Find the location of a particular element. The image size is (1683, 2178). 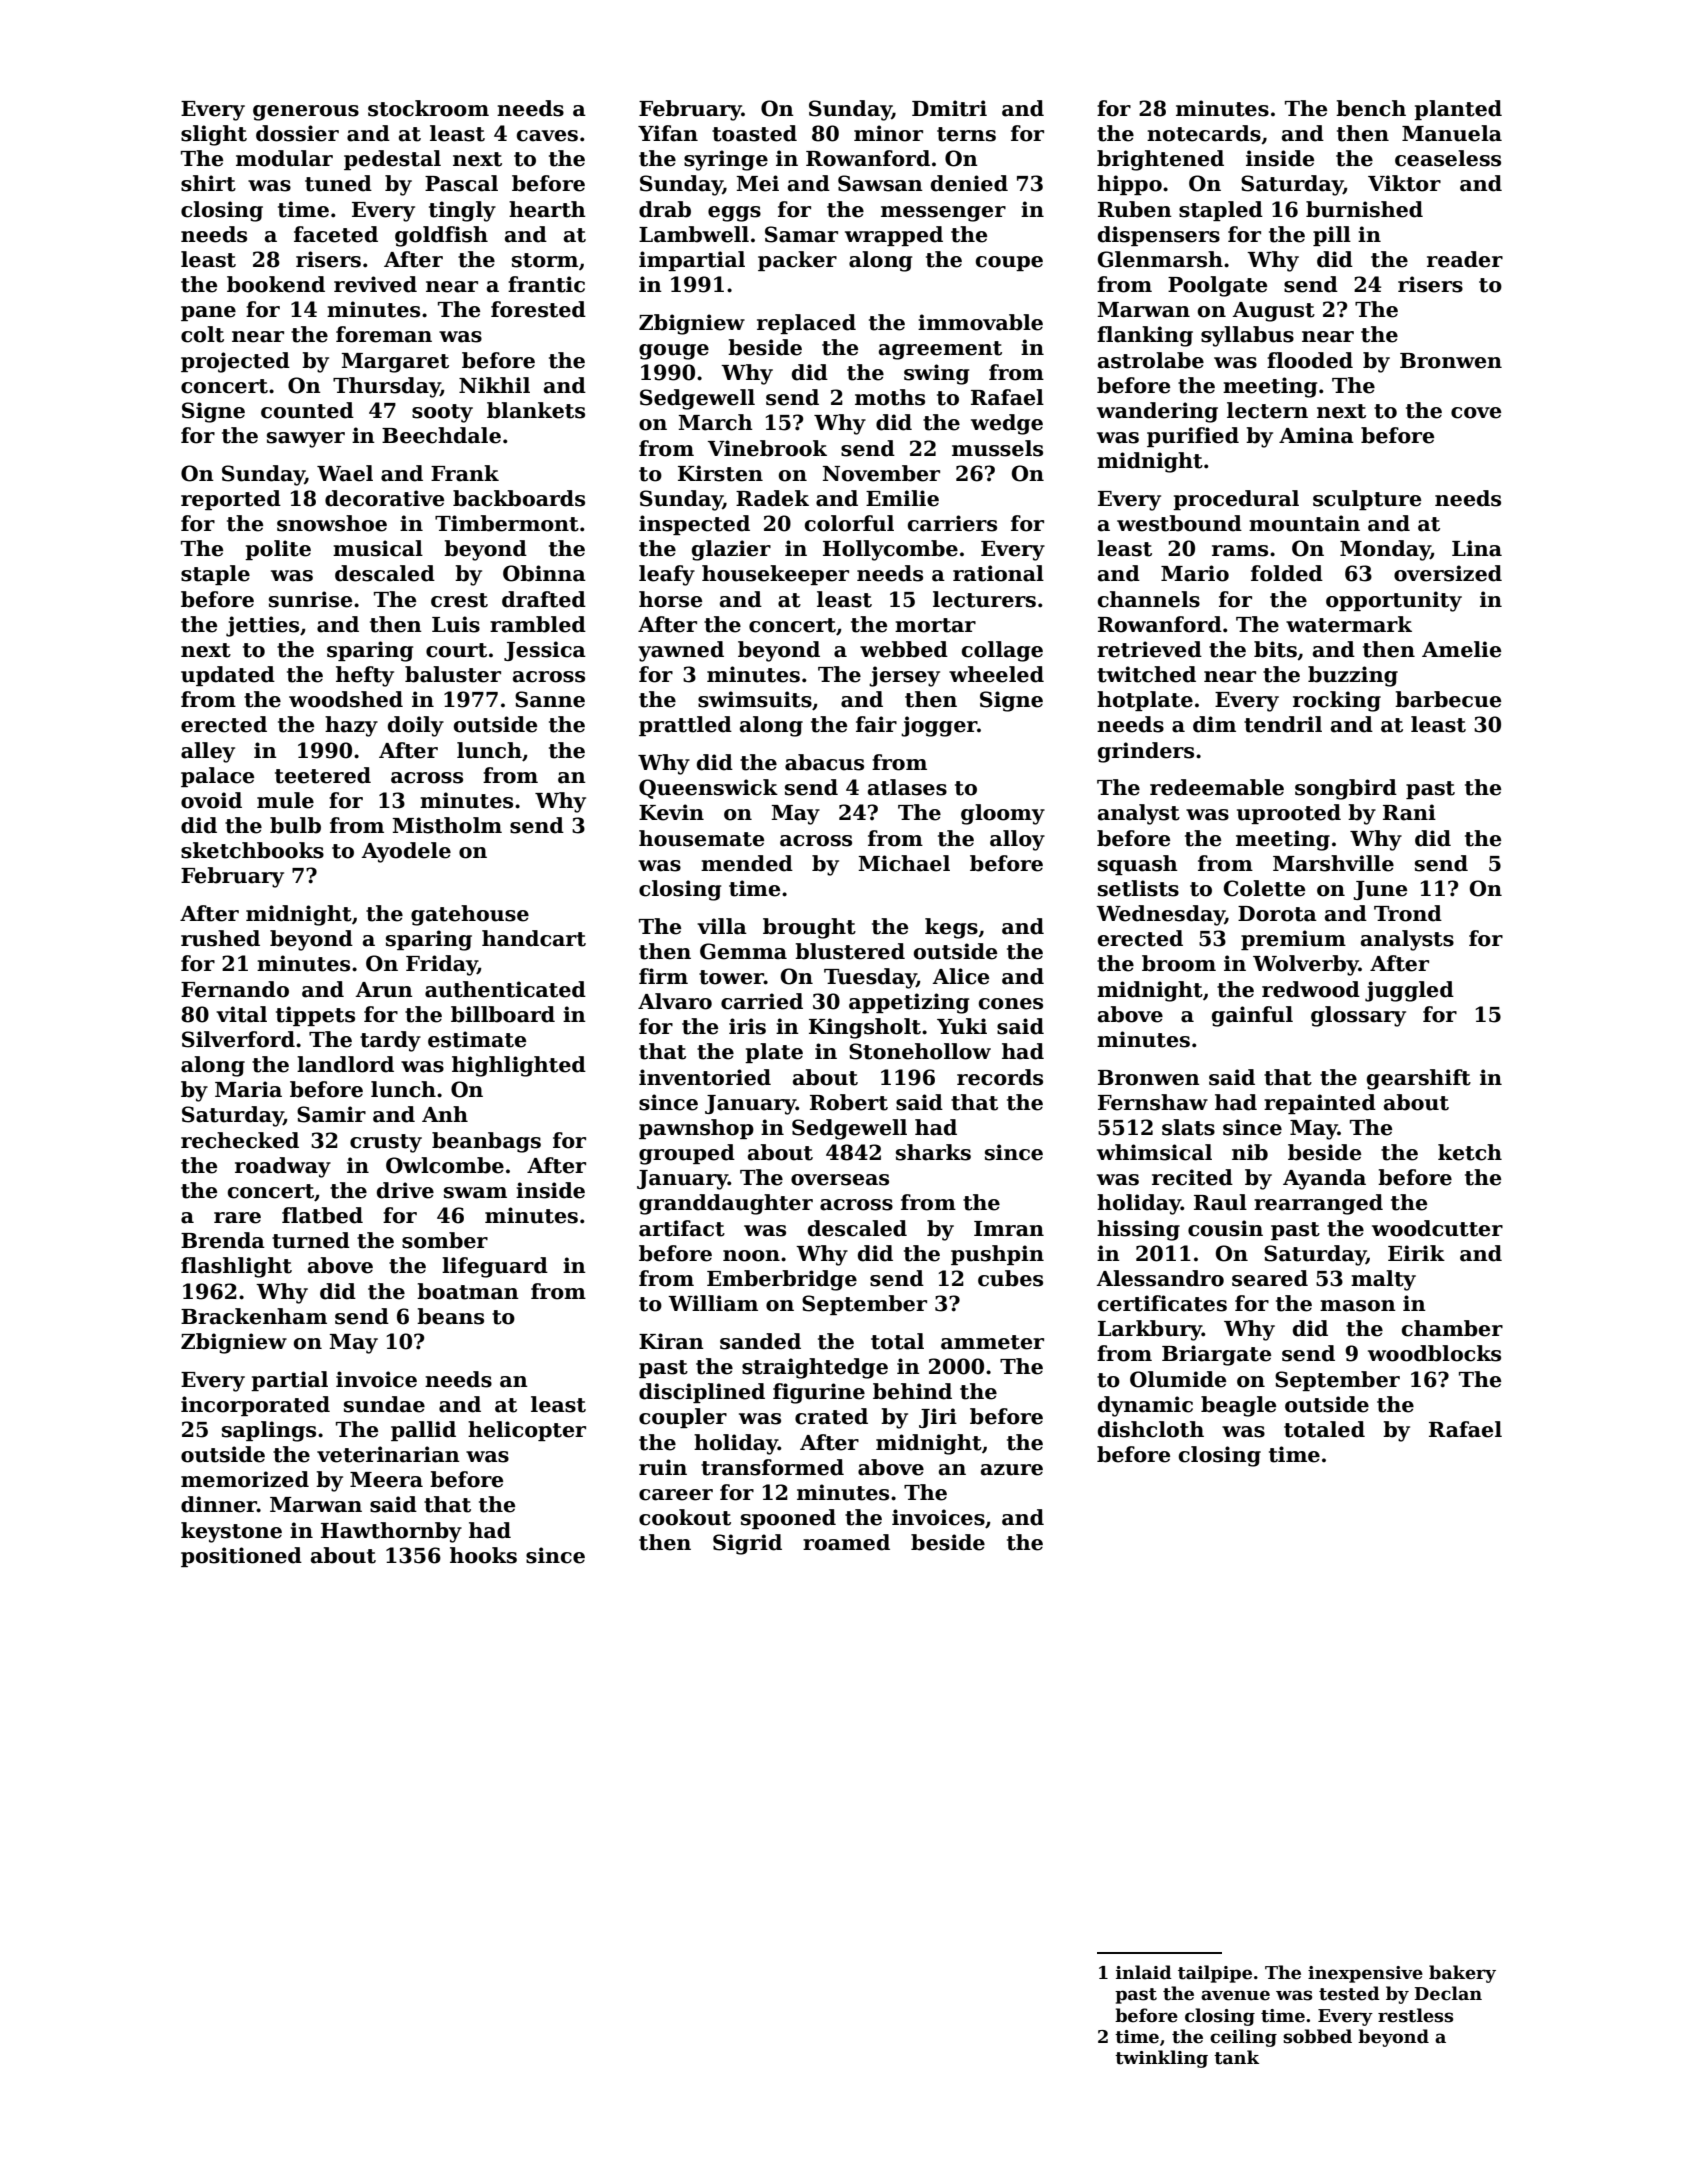

revived is located at coordinates (375, 284).
